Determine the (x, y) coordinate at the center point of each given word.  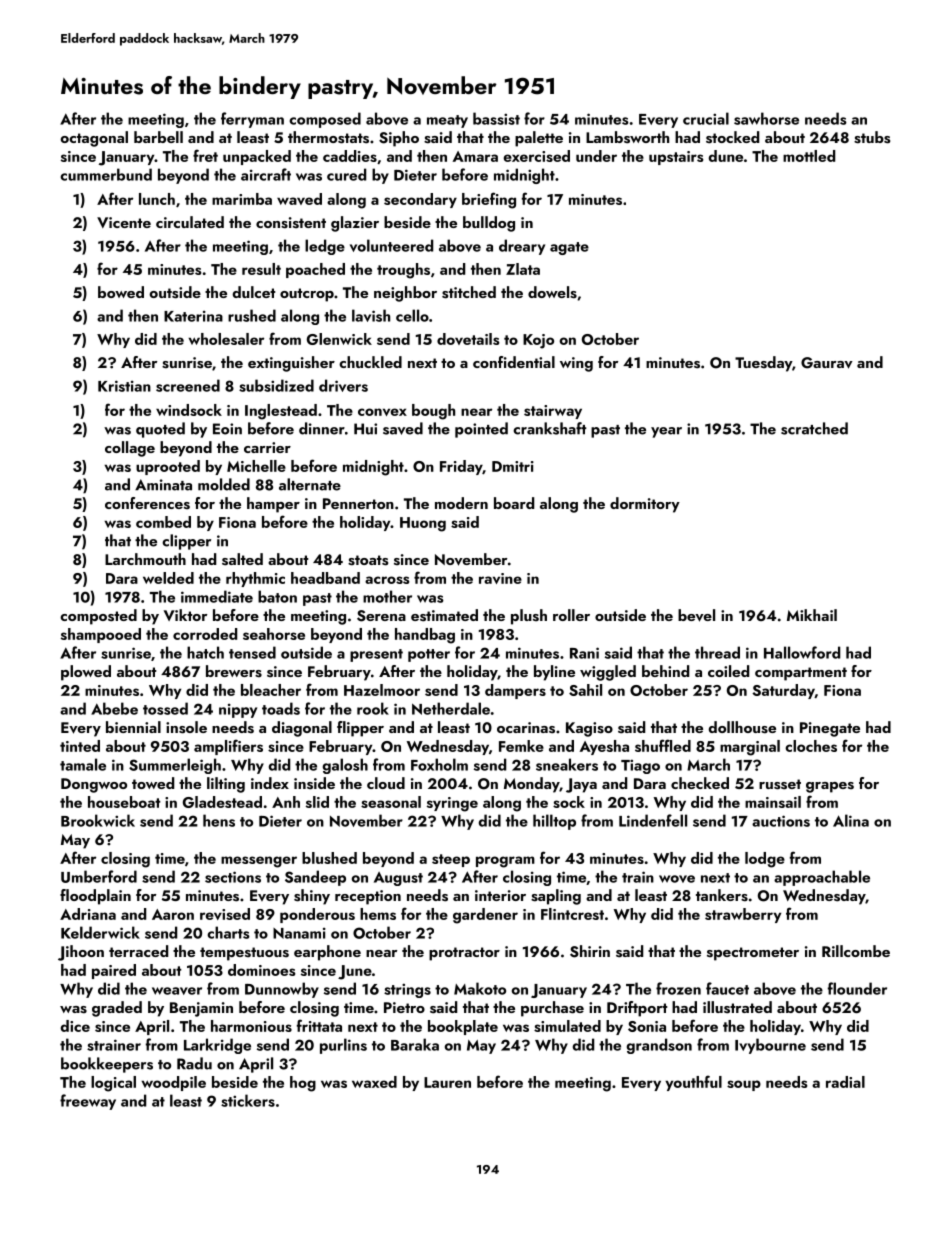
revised (225, 914)
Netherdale (451, 708)
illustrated (737, 1007)
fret (205, 155)
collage (130, 449)
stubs (872, 137)
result (261, 269)
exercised (536, 156)
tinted (80, 746)
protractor (464, 954)
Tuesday (763, 364)
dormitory (645, 505)
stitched (469, 292)
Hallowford (802, 652)
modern (461, 503)
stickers (248, 1100)
